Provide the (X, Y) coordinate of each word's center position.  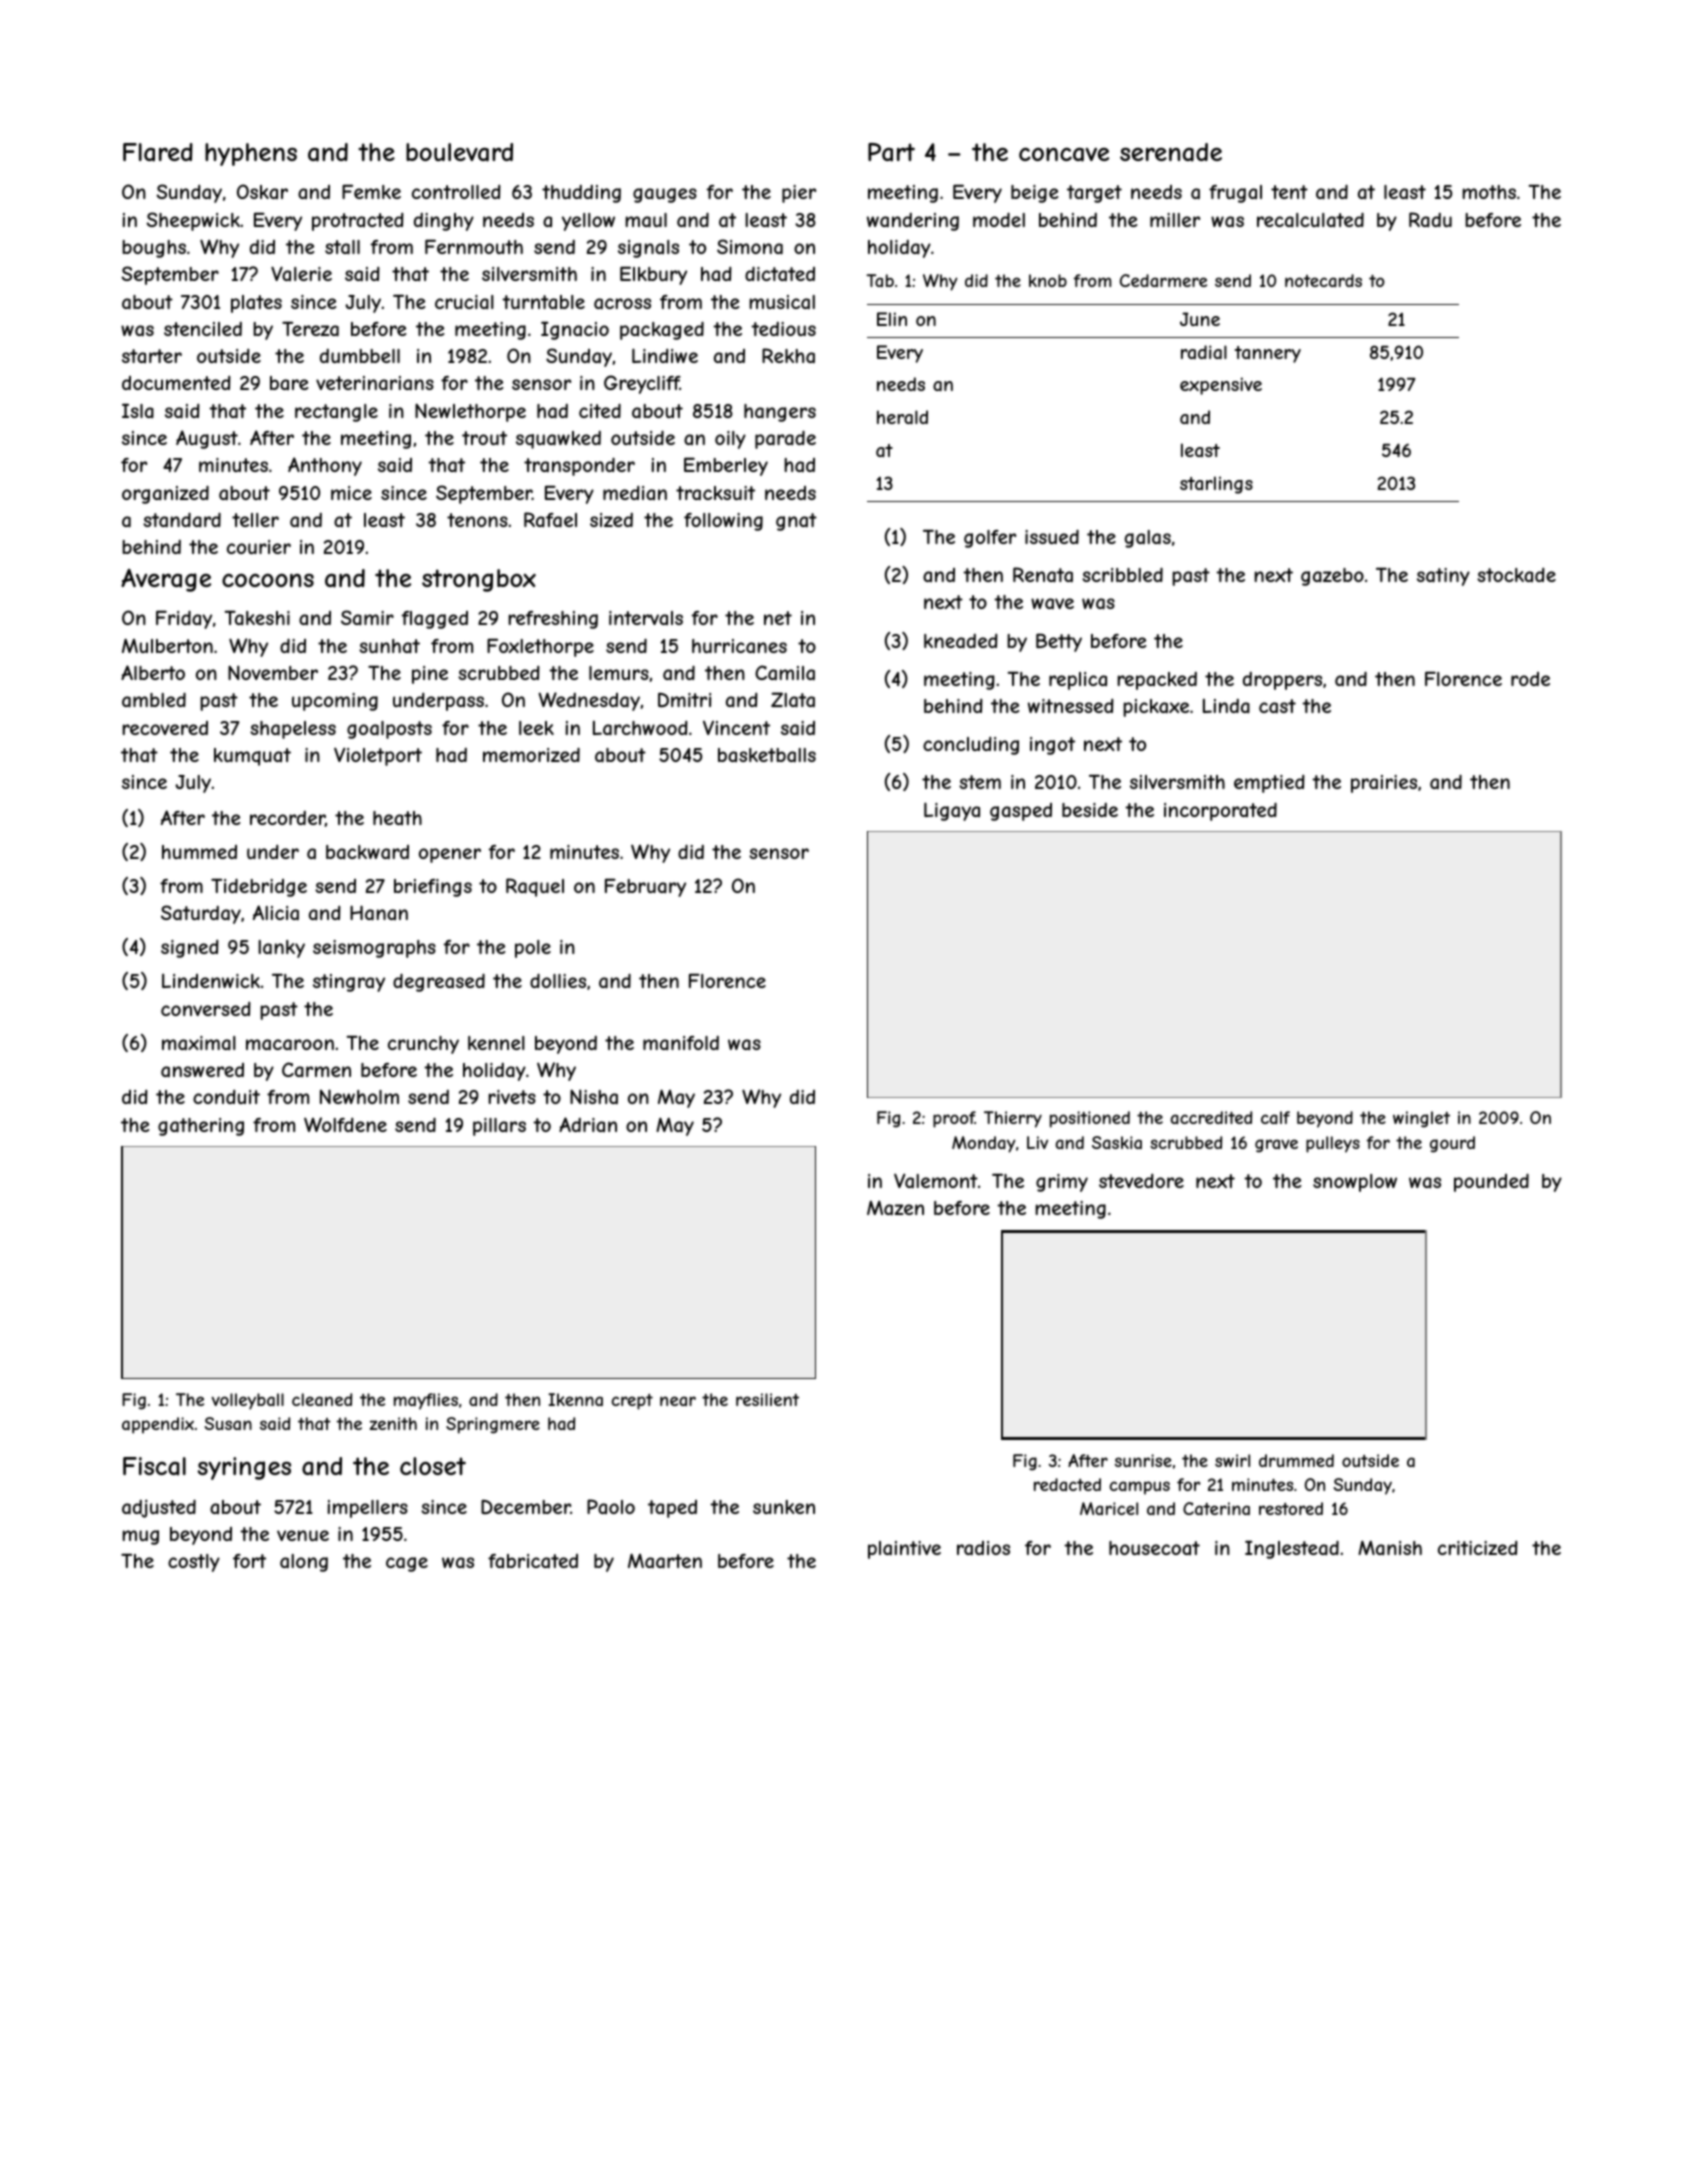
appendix (158, 1425)
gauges (665, 195)
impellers (367, 1509)
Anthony (325, 466)
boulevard (459, 152)
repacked (1157, 681)
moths (1489, 192)
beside (1090, 810)
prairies (1384, 784)
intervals (646, 618)
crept (632, 1402)
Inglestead (1292, 1549)
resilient (767, 1399)
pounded (1491, 1182)
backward (367, 852)
